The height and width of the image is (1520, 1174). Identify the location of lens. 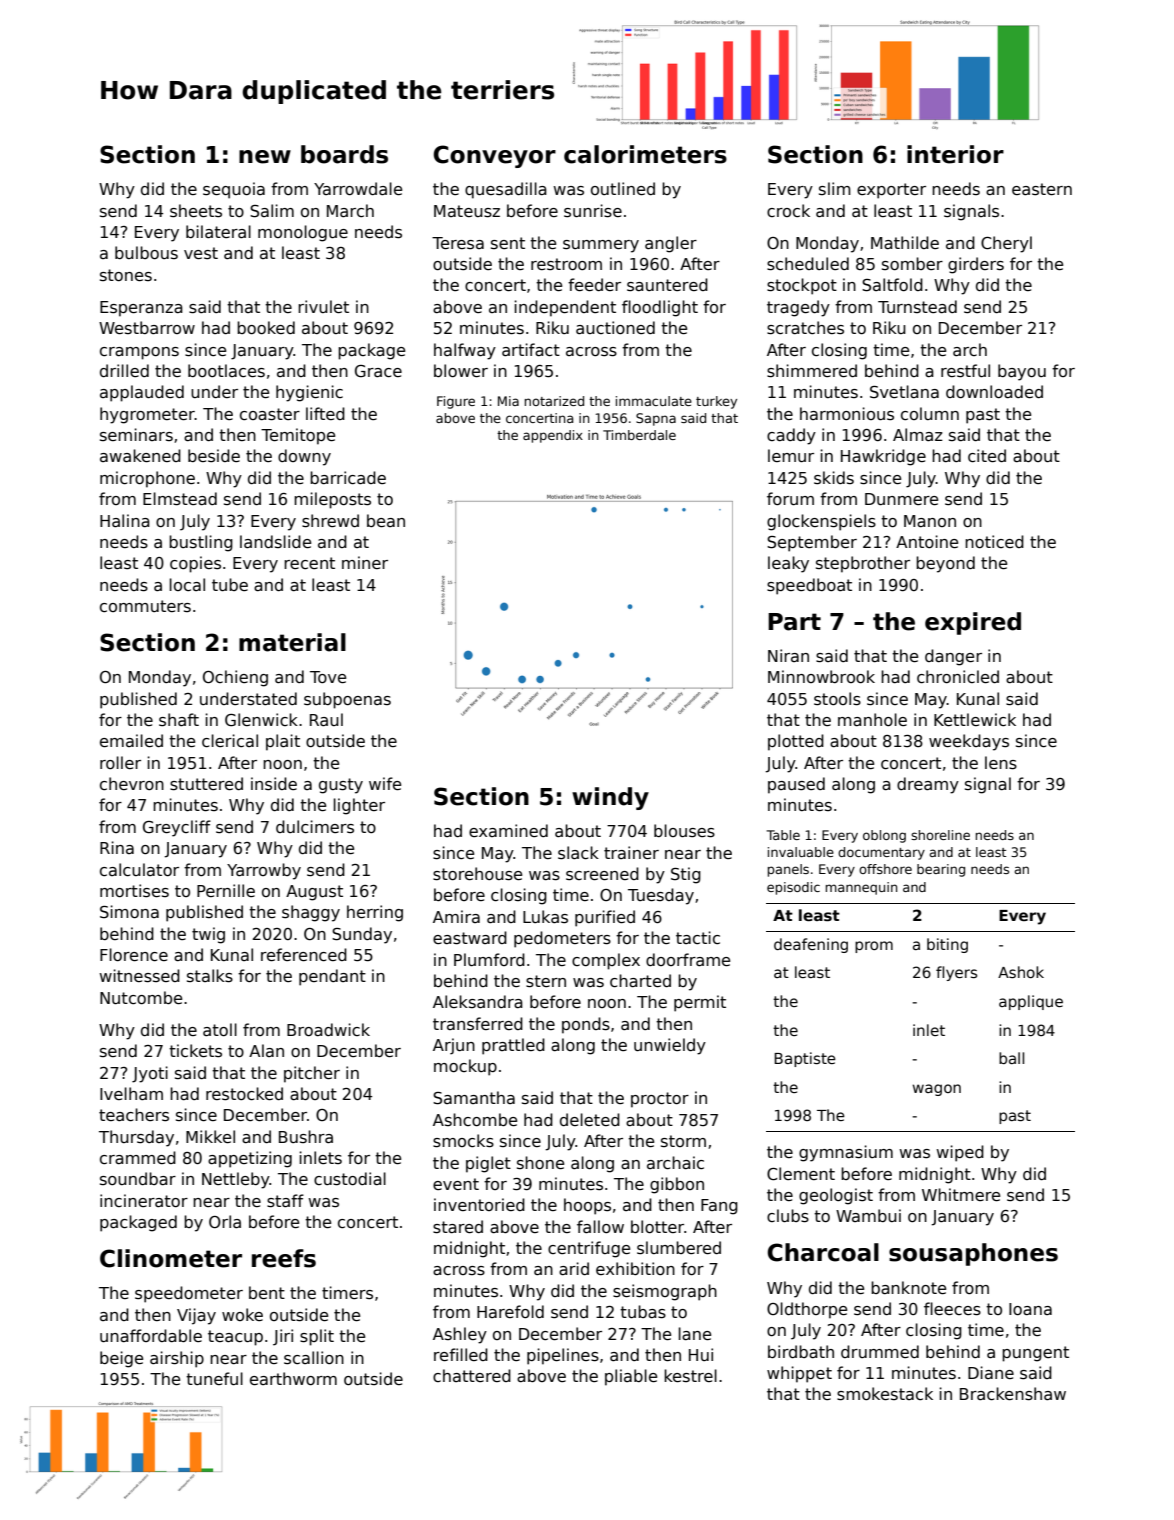
(1001, 763).
